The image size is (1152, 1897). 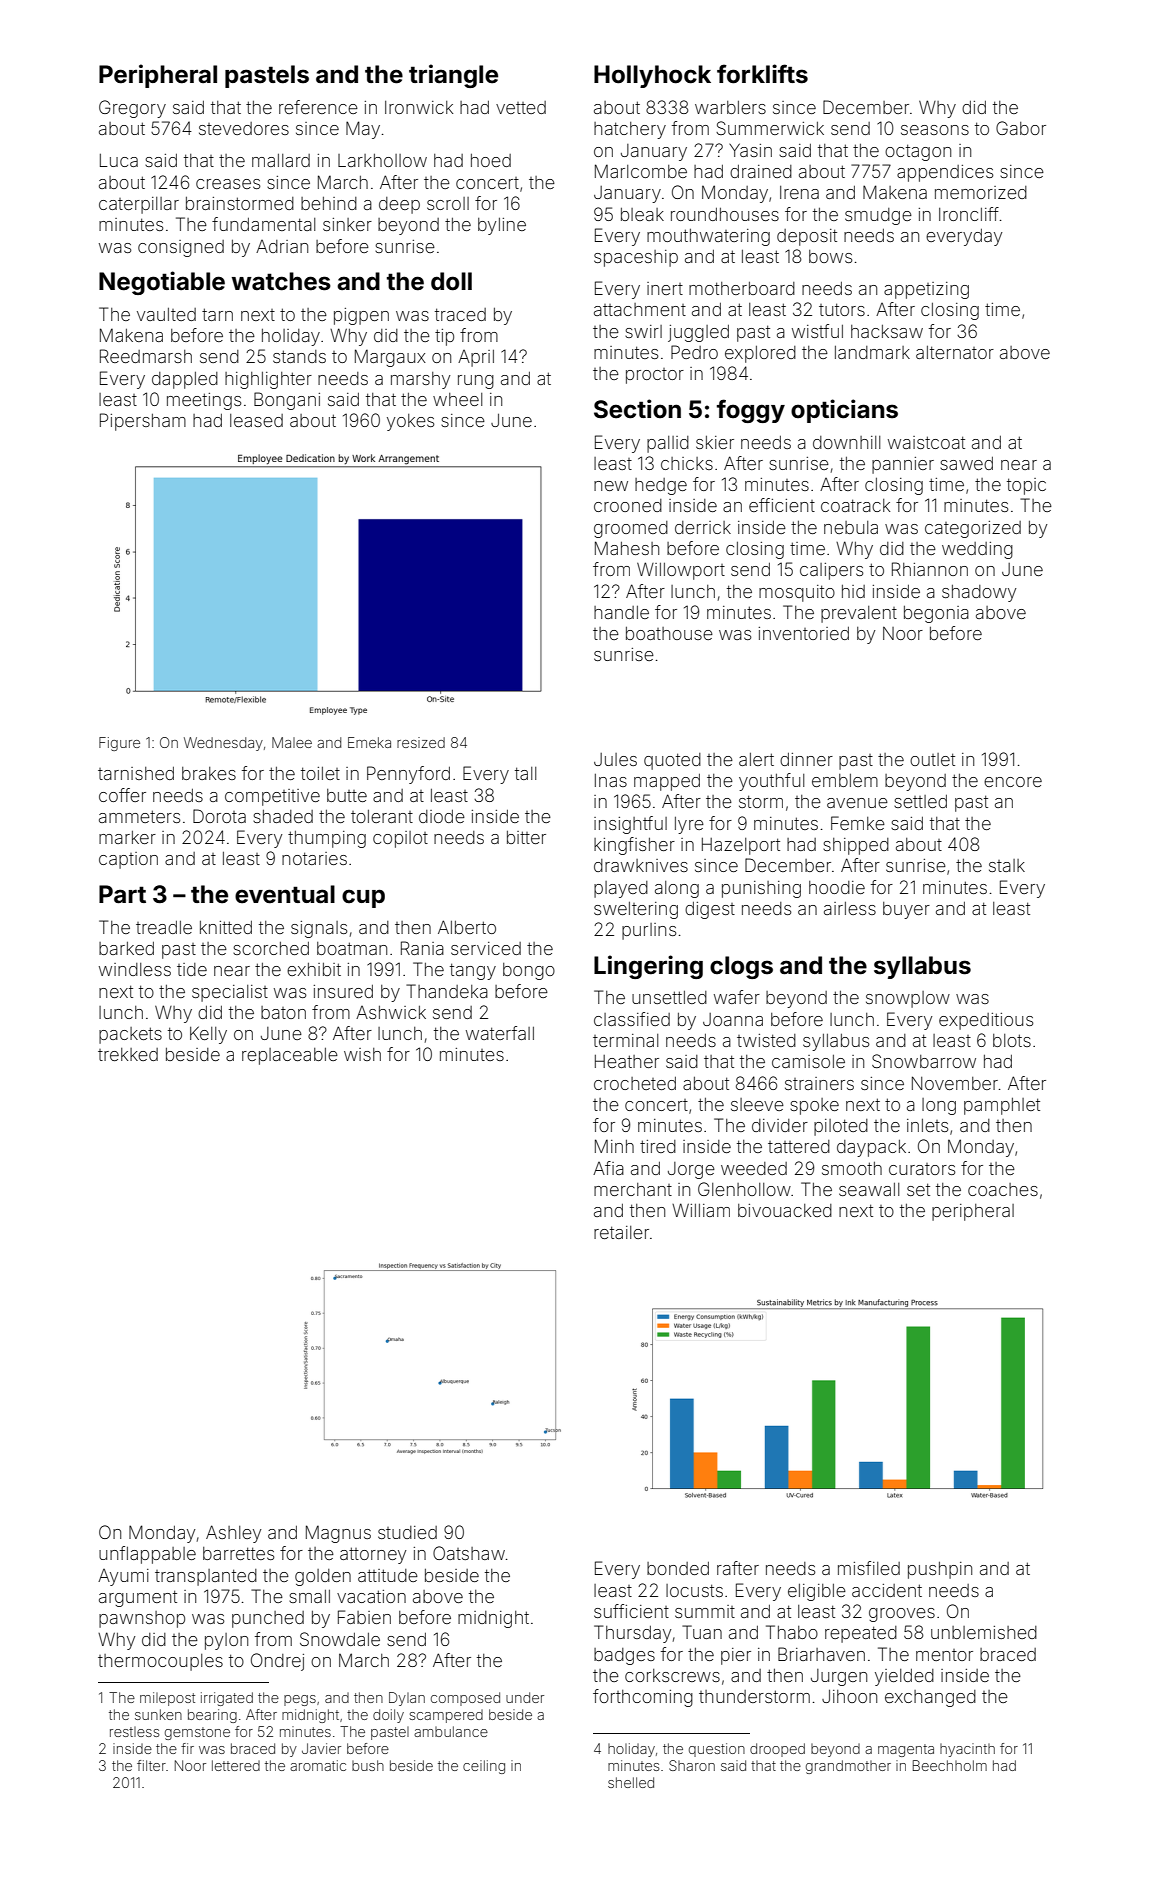 What do you see at coordinates (969, 214) in the screenshot?
I see `Ironcliff` at bounding box center [969, 214].
